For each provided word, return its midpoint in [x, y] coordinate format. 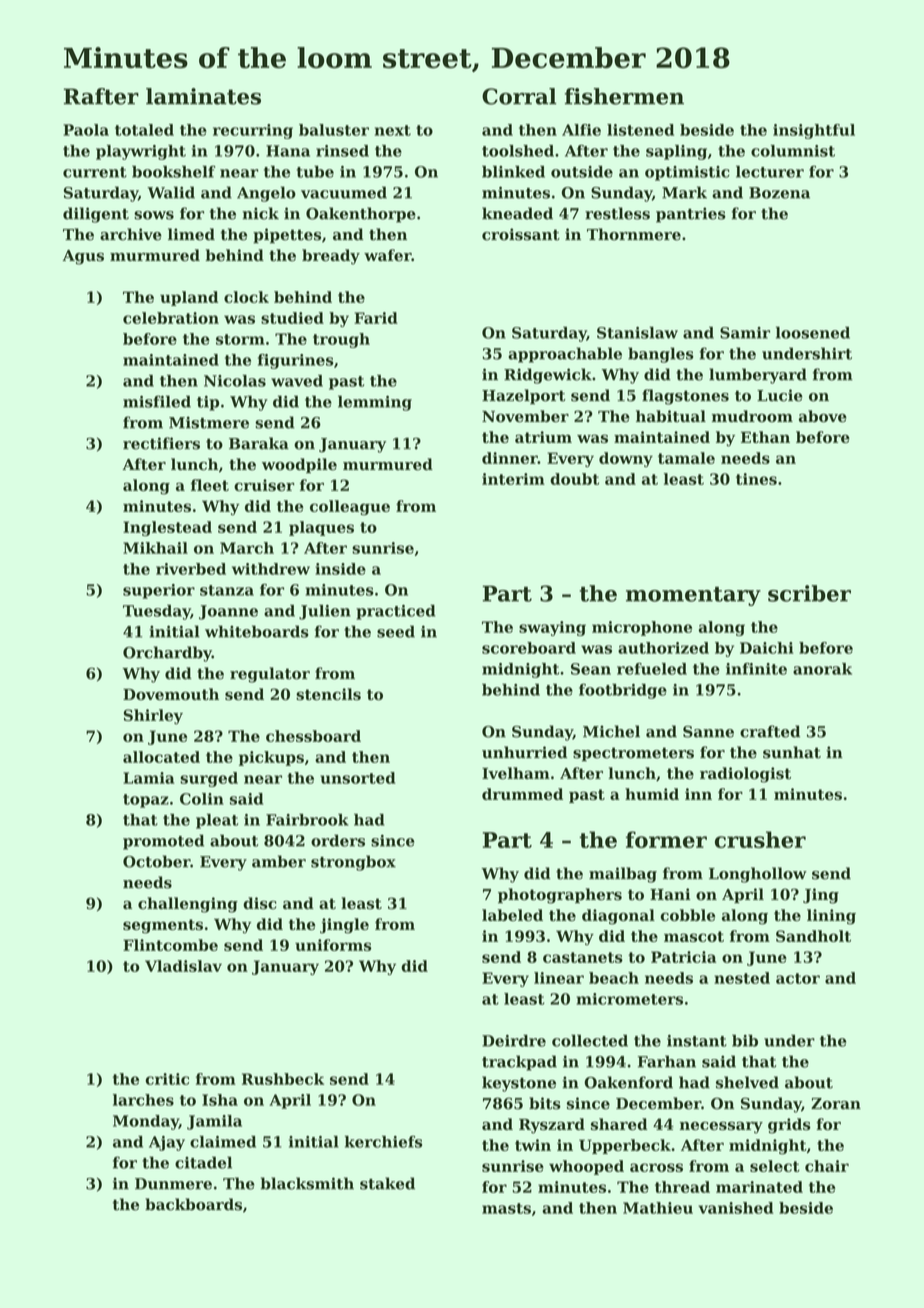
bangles [661, 355]
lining [831, 917]
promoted [163, 842]
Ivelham [516, 773]
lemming [375, 403]
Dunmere [173, 1184]
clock [246, 297]
